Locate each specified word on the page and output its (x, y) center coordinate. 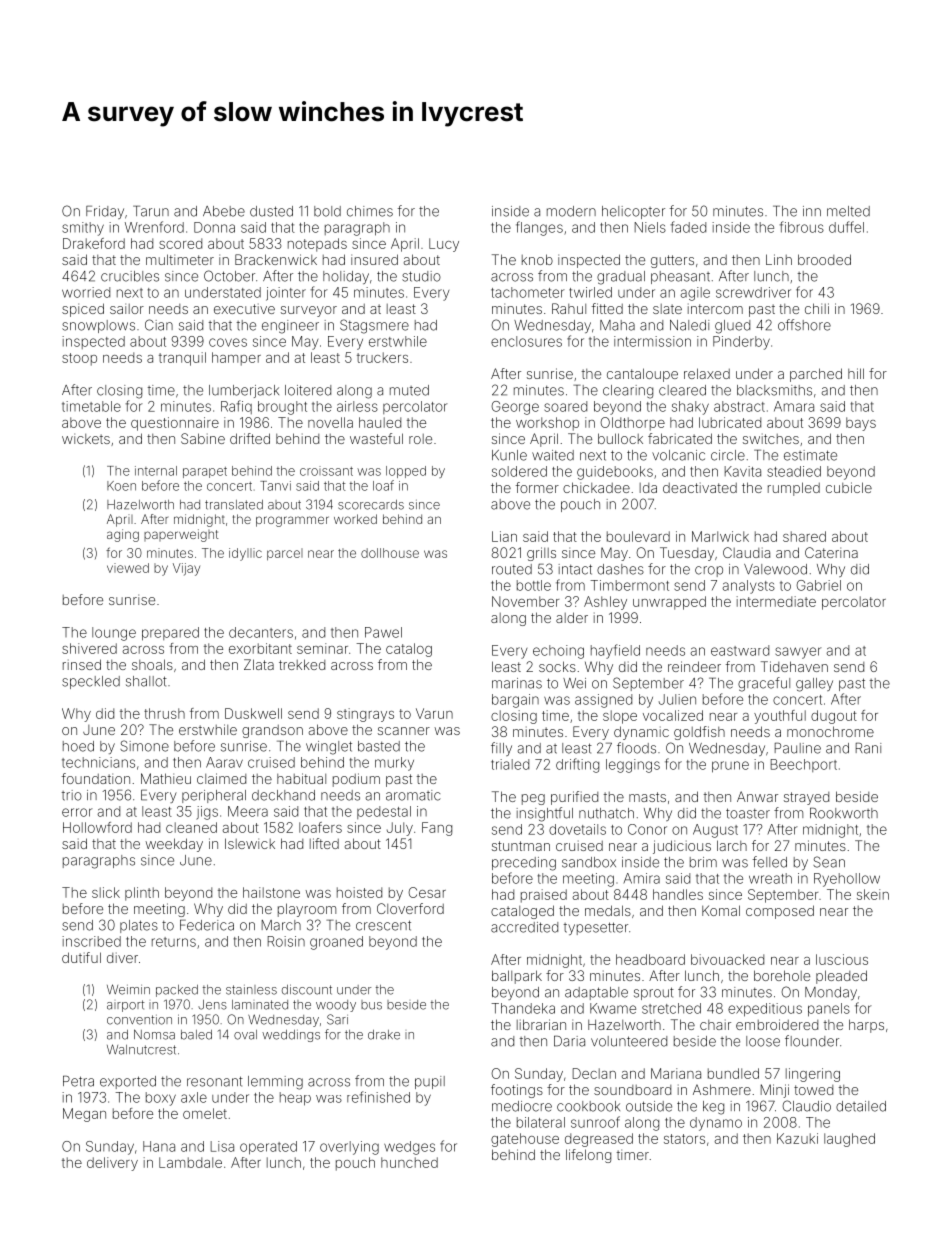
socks (557, 666)
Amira (642, 878)
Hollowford (97, 827)
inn (812, 211)
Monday (831, 993)
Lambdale (190, 1162)
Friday (105, 212)
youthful (780, 717)
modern (571, 211)
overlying (349, 1148)
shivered (89, 648)
